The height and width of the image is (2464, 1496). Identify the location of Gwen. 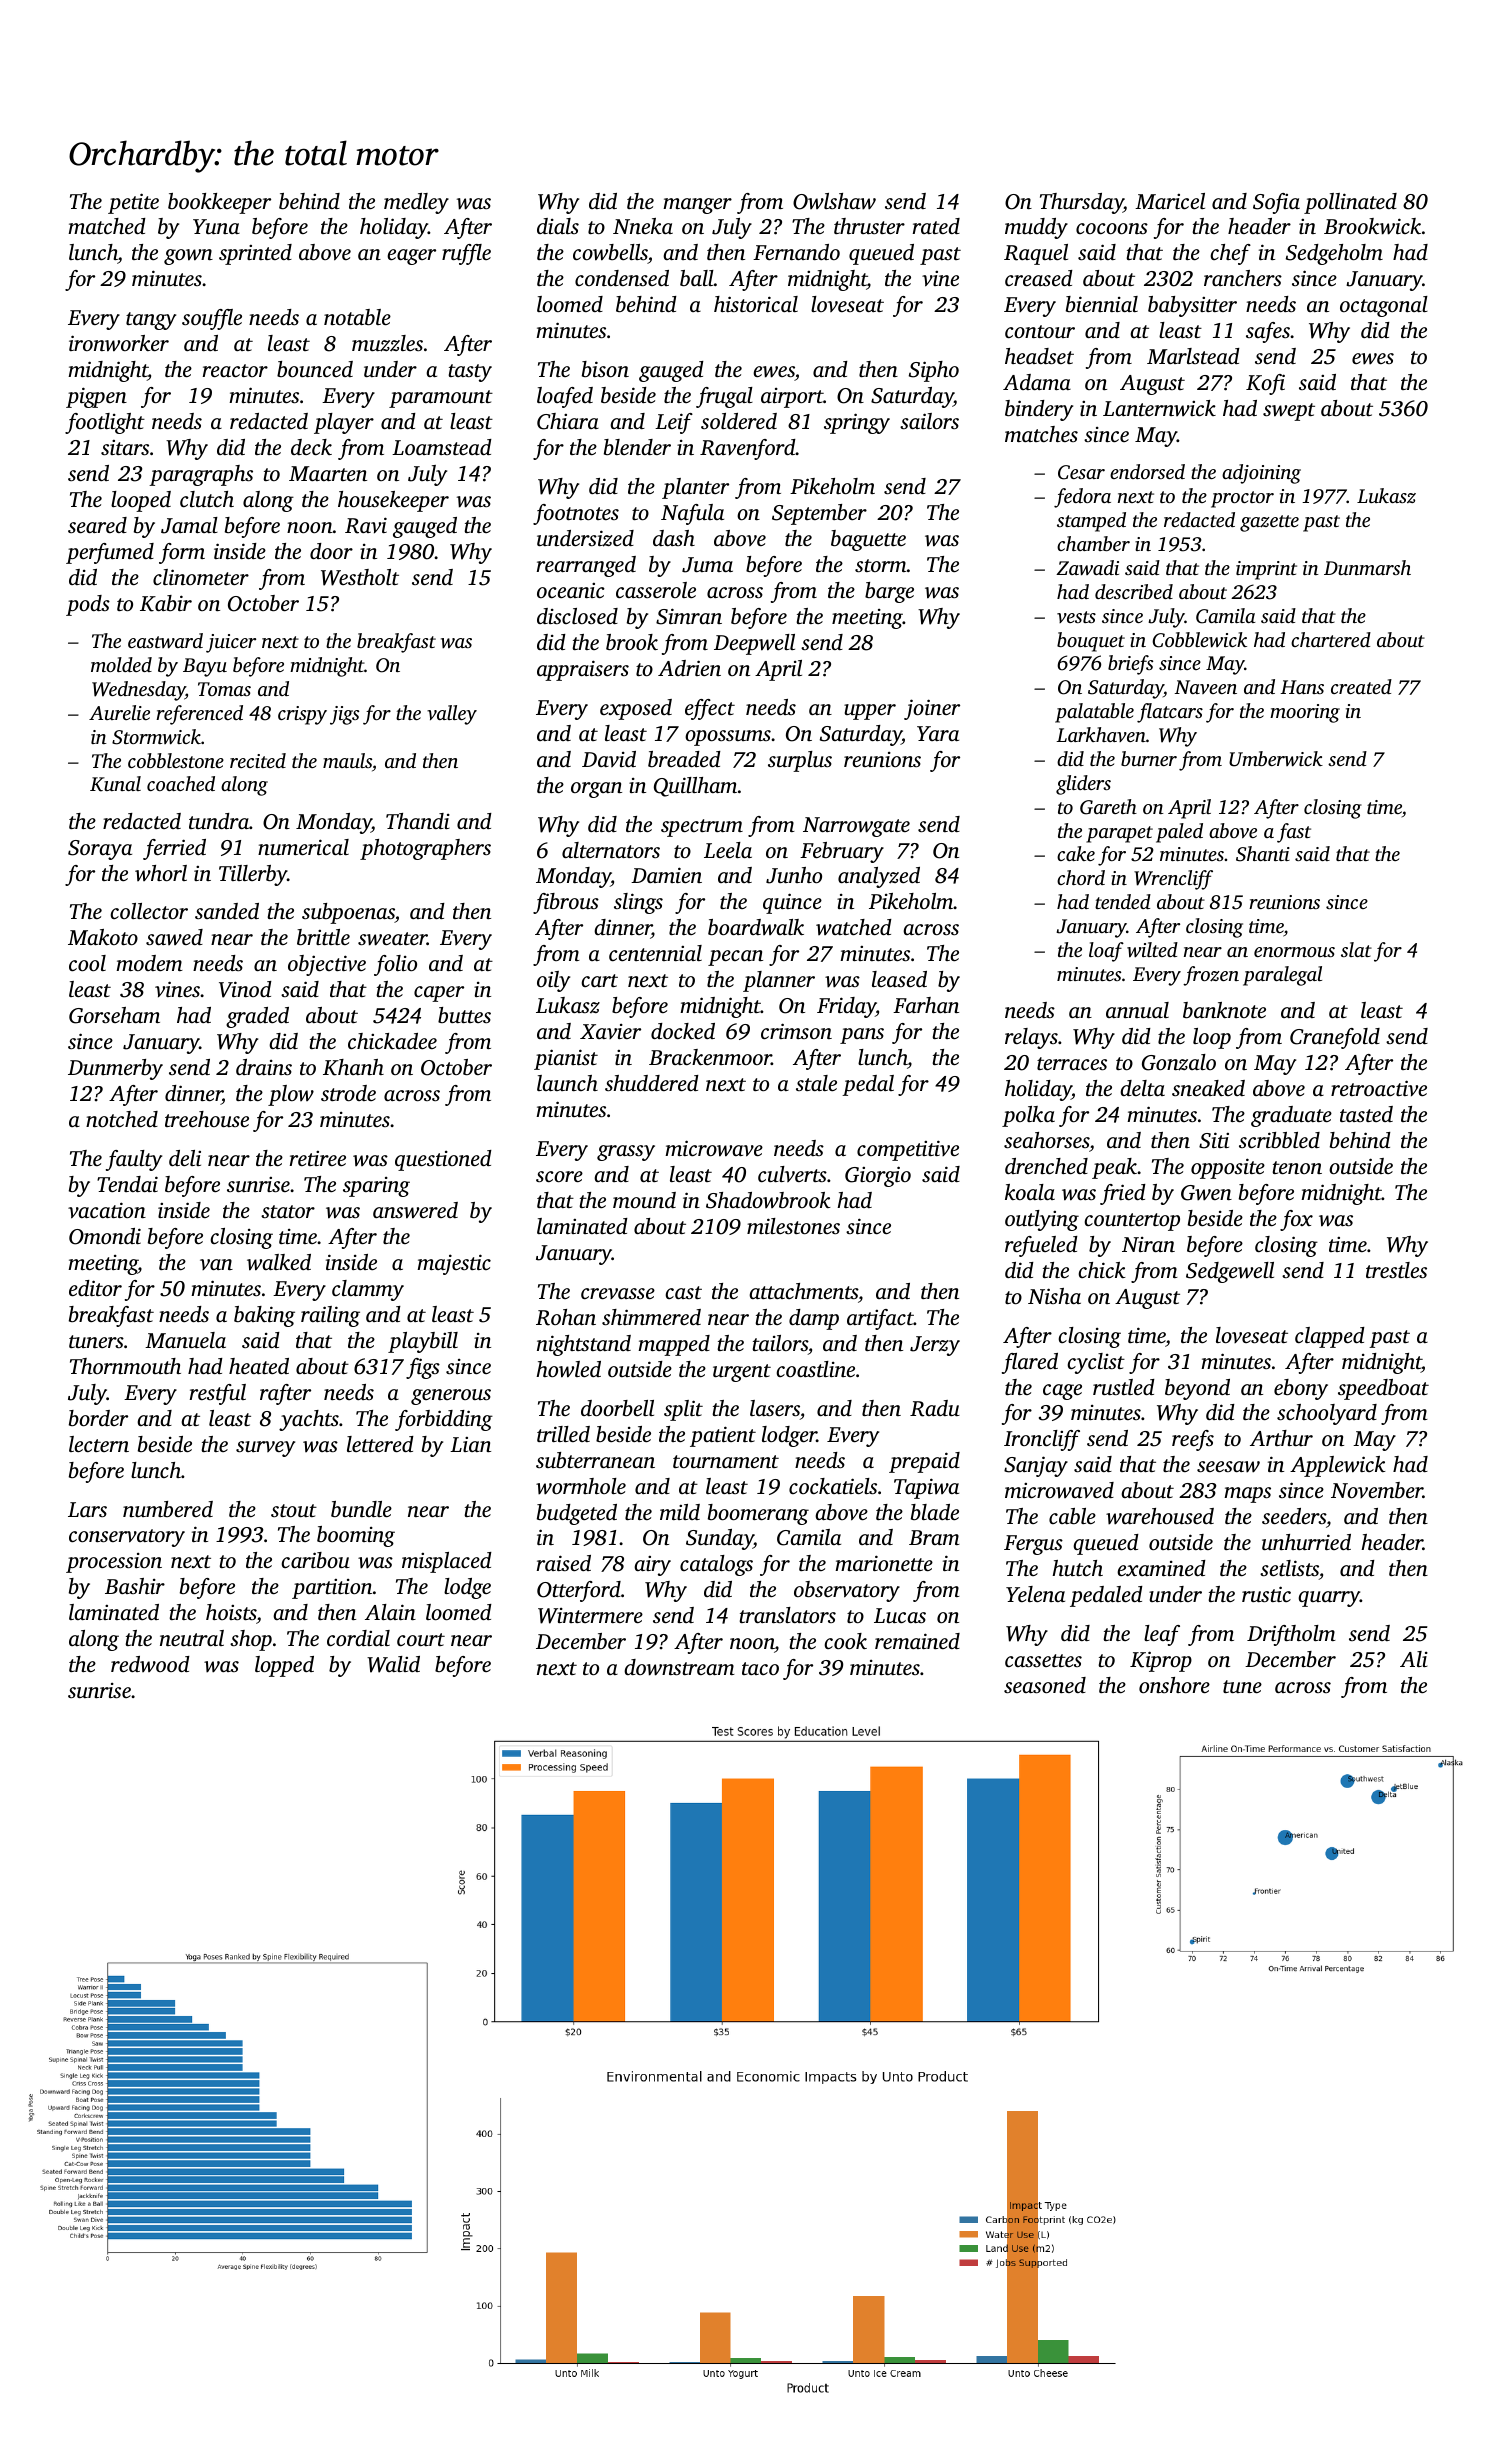
(1206, 1193).
